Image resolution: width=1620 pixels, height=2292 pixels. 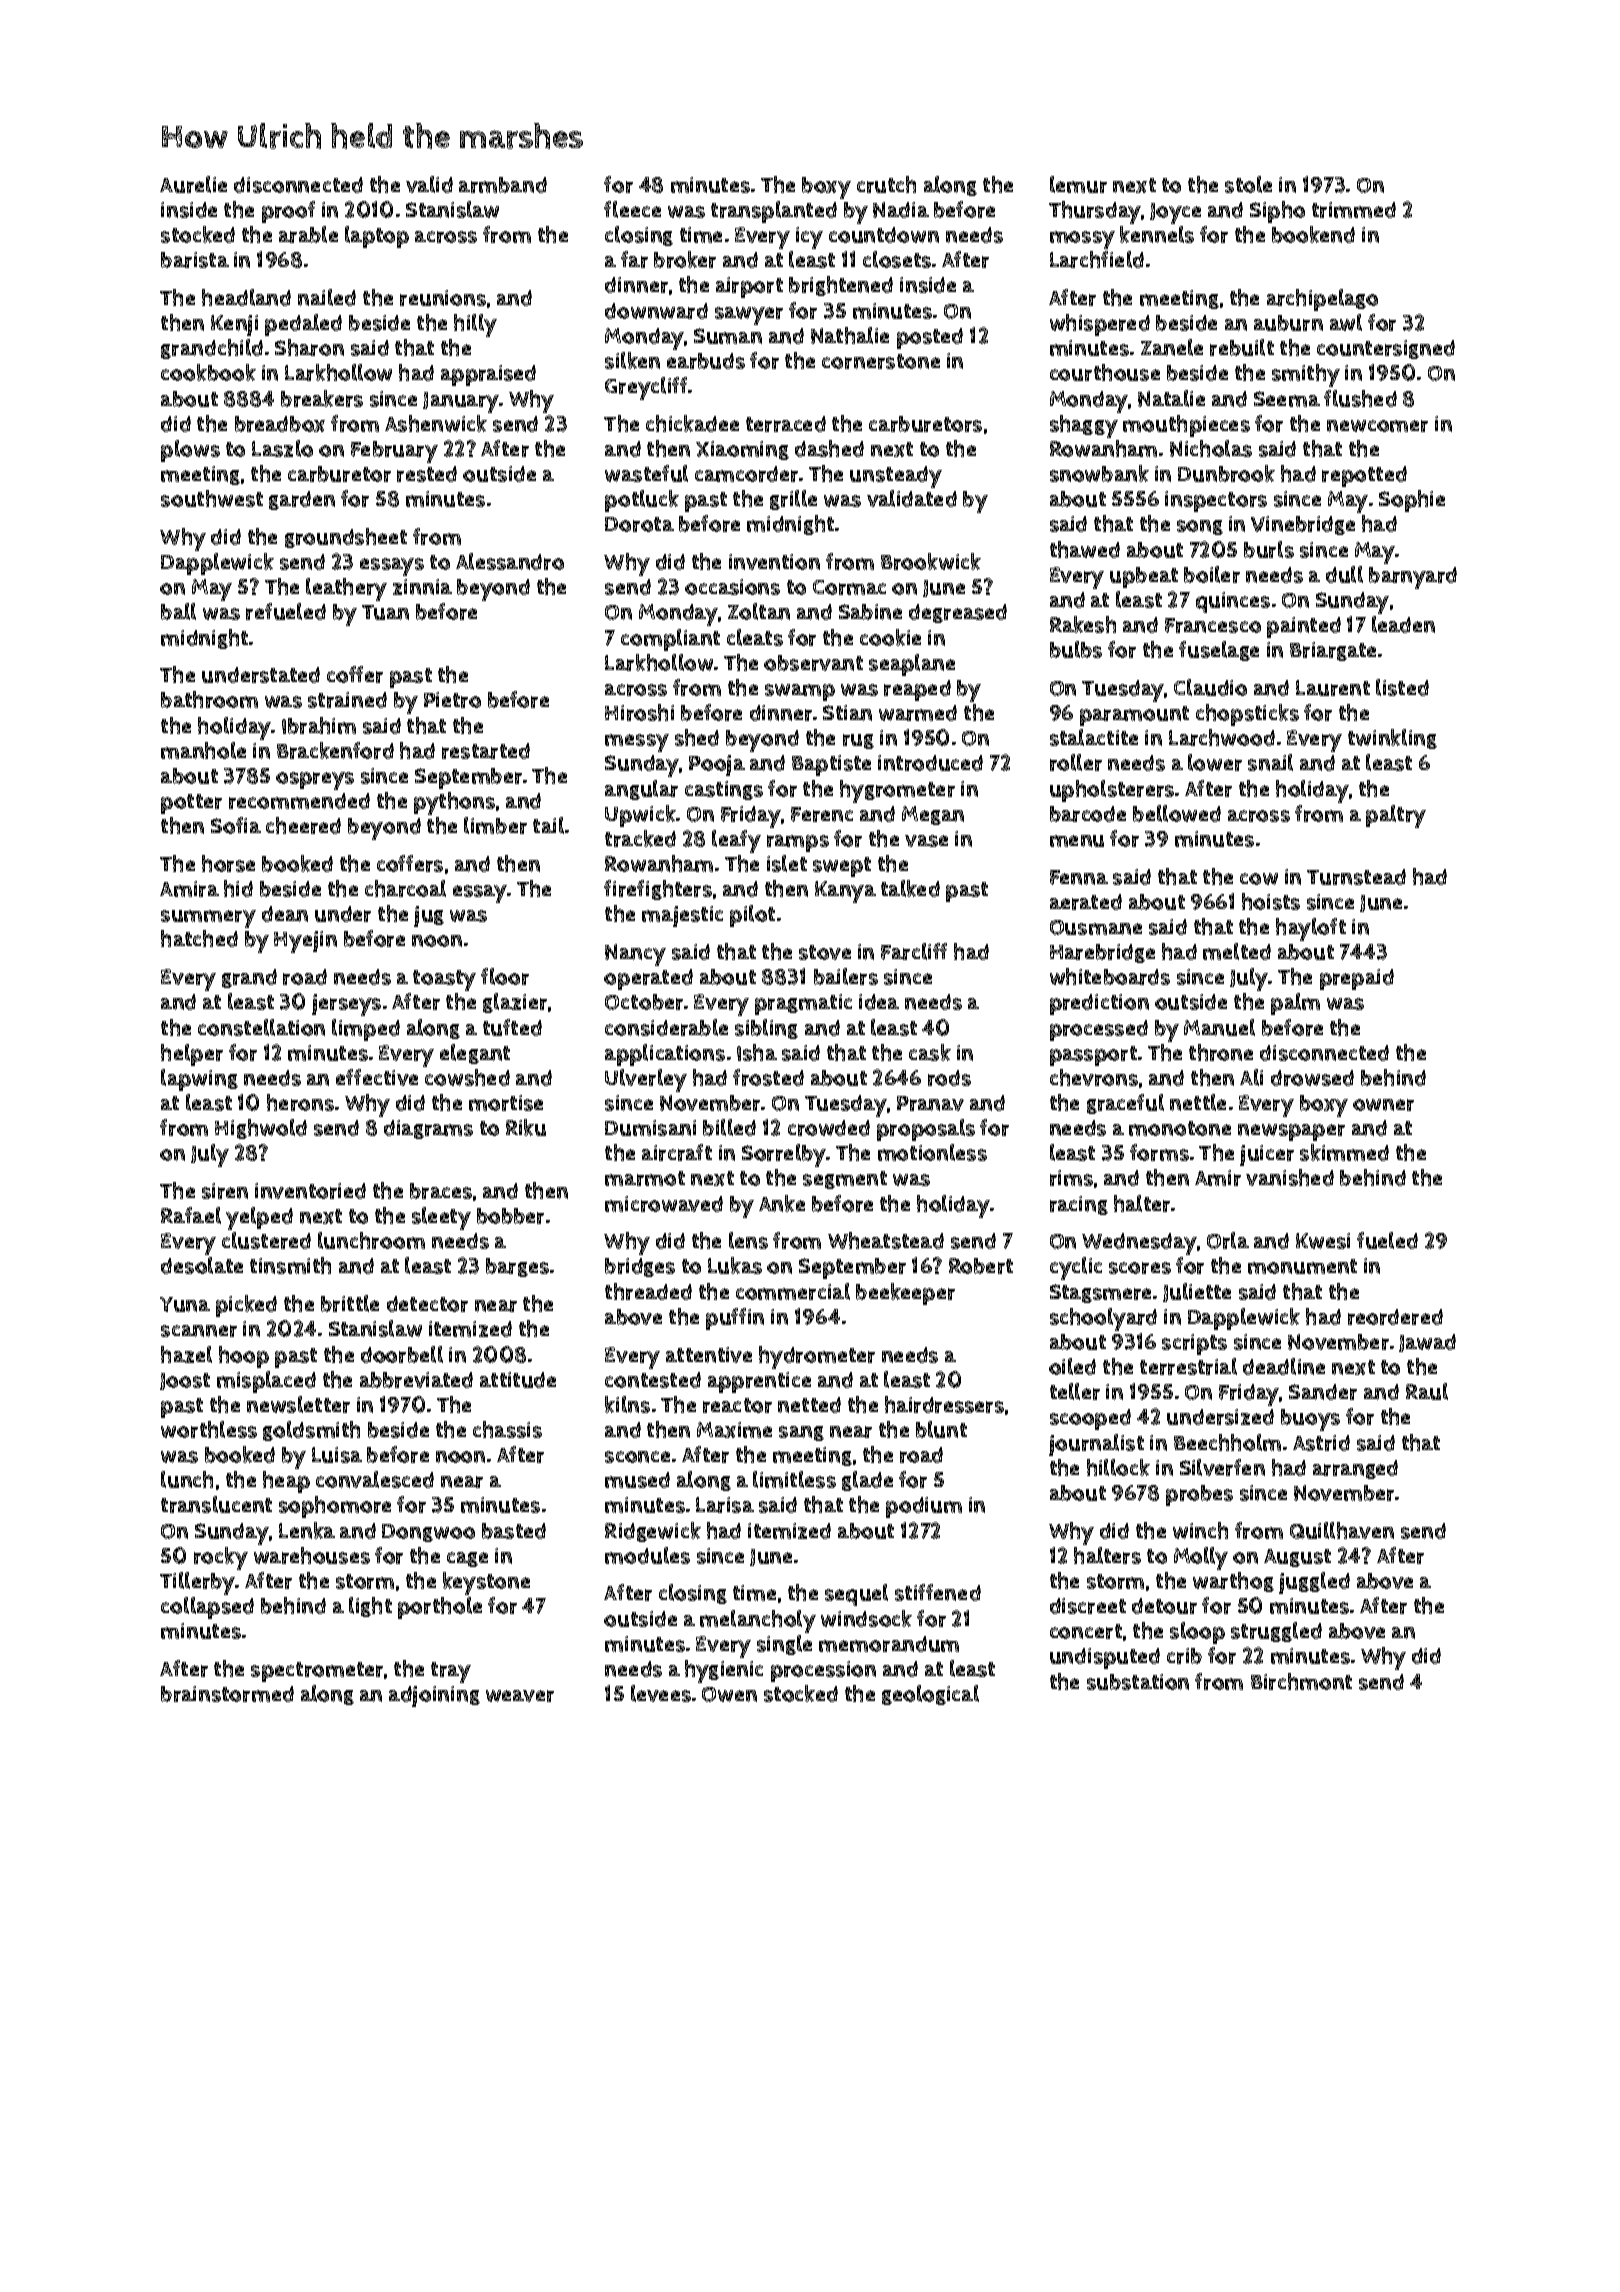 What do you see at coordinates (503, 185) in the page?
I see `armband` at bounding box center [503, 185].
